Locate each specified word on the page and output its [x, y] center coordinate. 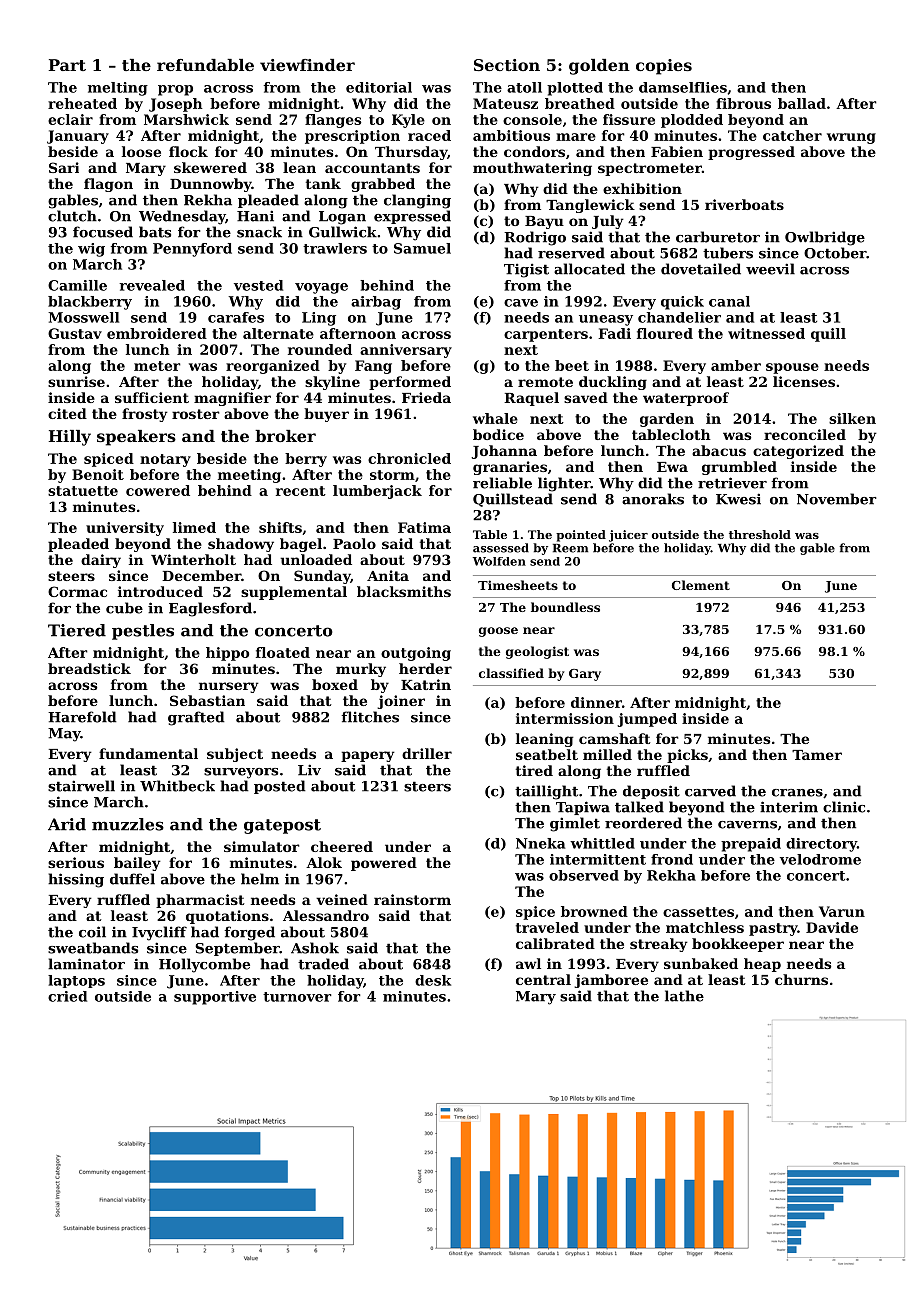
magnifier [232, 399]
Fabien [677, 151]
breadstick [89, 668]
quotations [227, 917]
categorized [798, 452]
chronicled [409, 458]
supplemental [294, 593]
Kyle [408, 121]
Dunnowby [211, 185]
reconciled [805, 434]
